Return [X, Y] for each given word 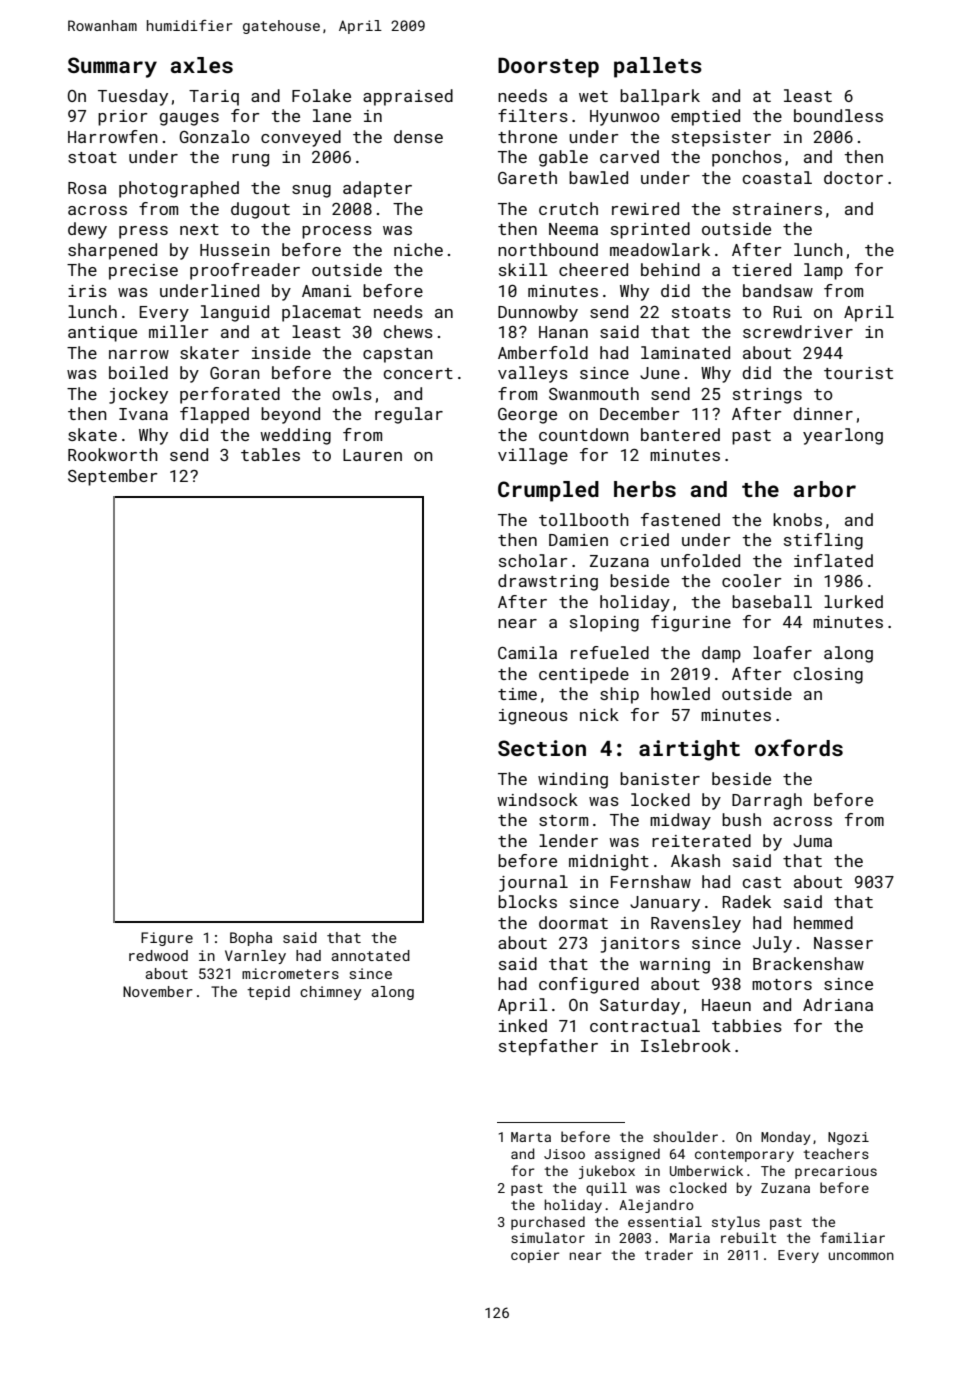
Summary [112, 67]
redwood [158, 955]
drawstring [548, 582]
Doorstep [548, 68]
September [113, 477]
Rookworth [113, 454]
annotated [370, 955]
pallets [658, 67]
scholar [533, 560]
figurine [691, 623]
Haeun [726, 1005]
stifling [823, 541]
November [158, 991]
